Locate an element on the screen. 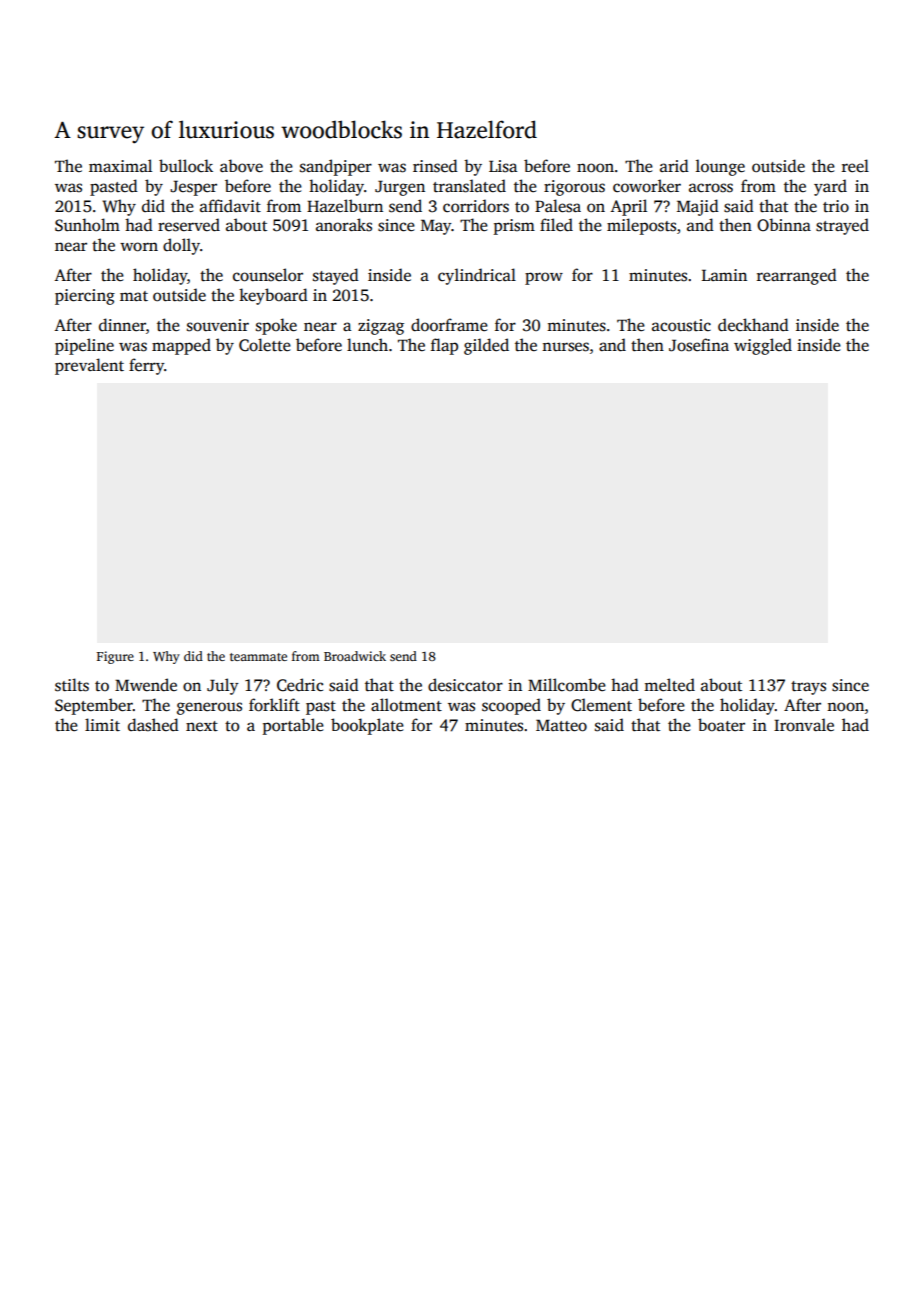  maximal is located at coordinates (120, 165).
